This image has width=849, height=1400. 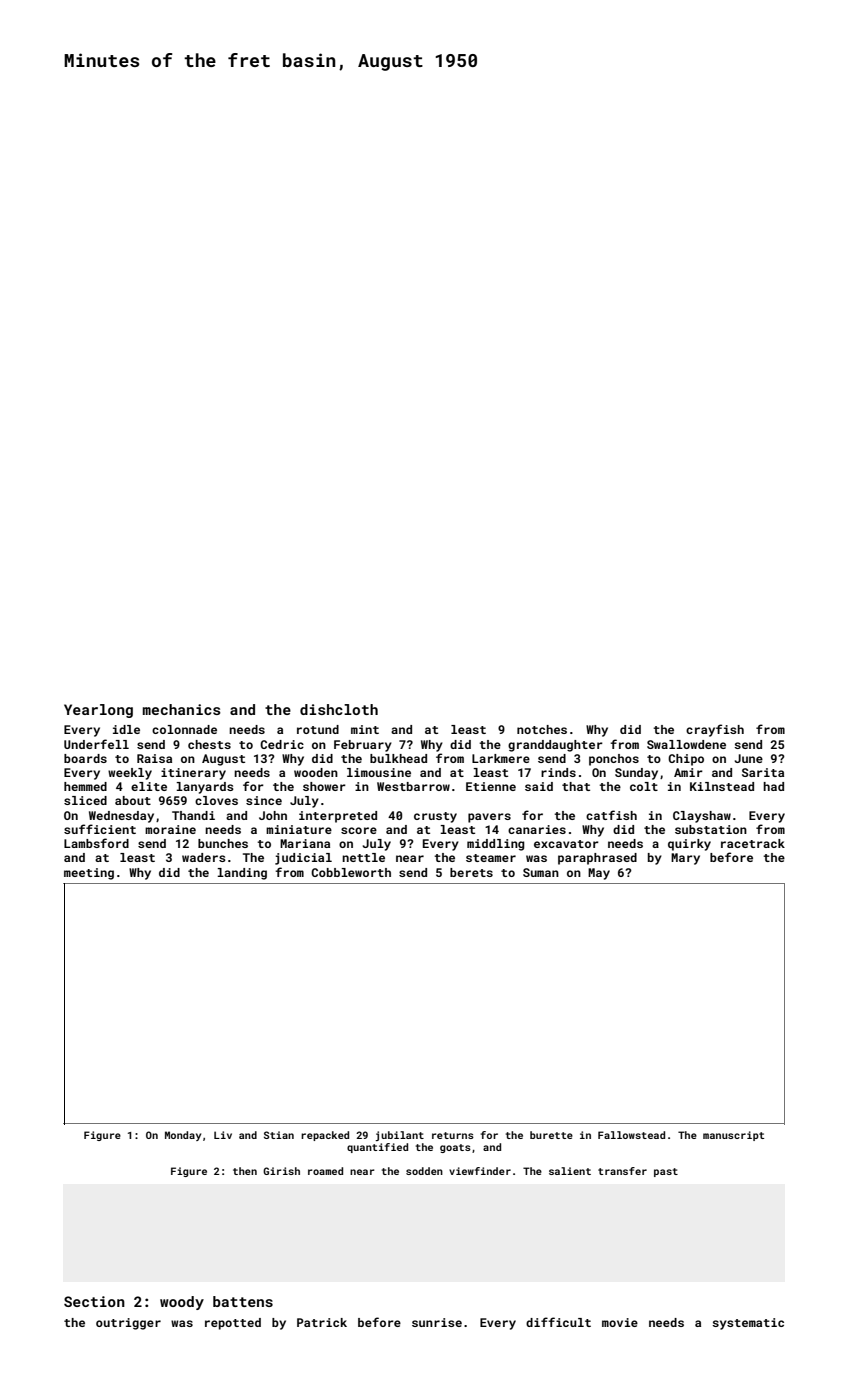 I want to click on Yearlong, so click(x=98, y=711).
